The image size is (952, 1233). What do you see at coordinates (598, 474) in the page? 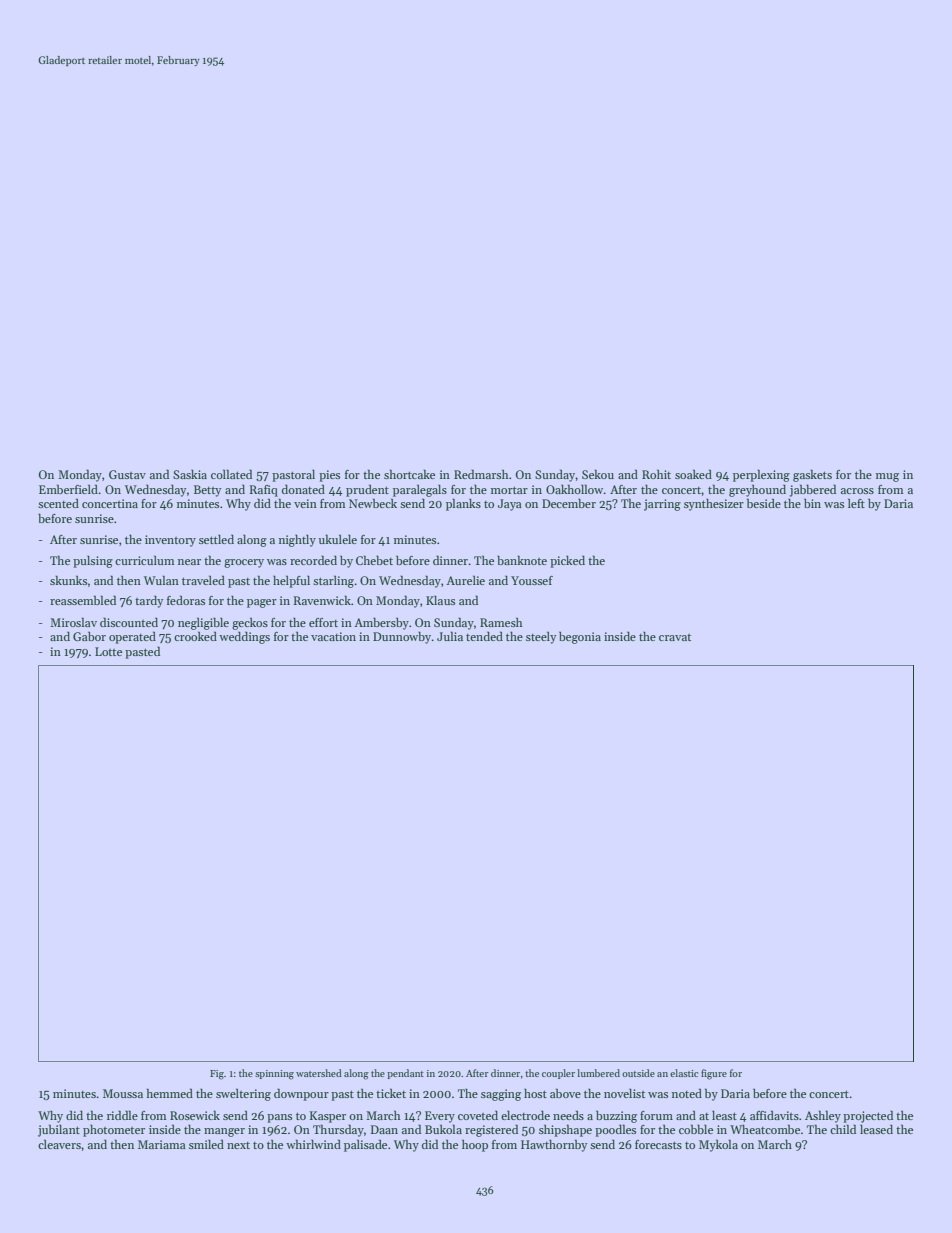
I see `Sekou` at bounding box center [598, 474].
